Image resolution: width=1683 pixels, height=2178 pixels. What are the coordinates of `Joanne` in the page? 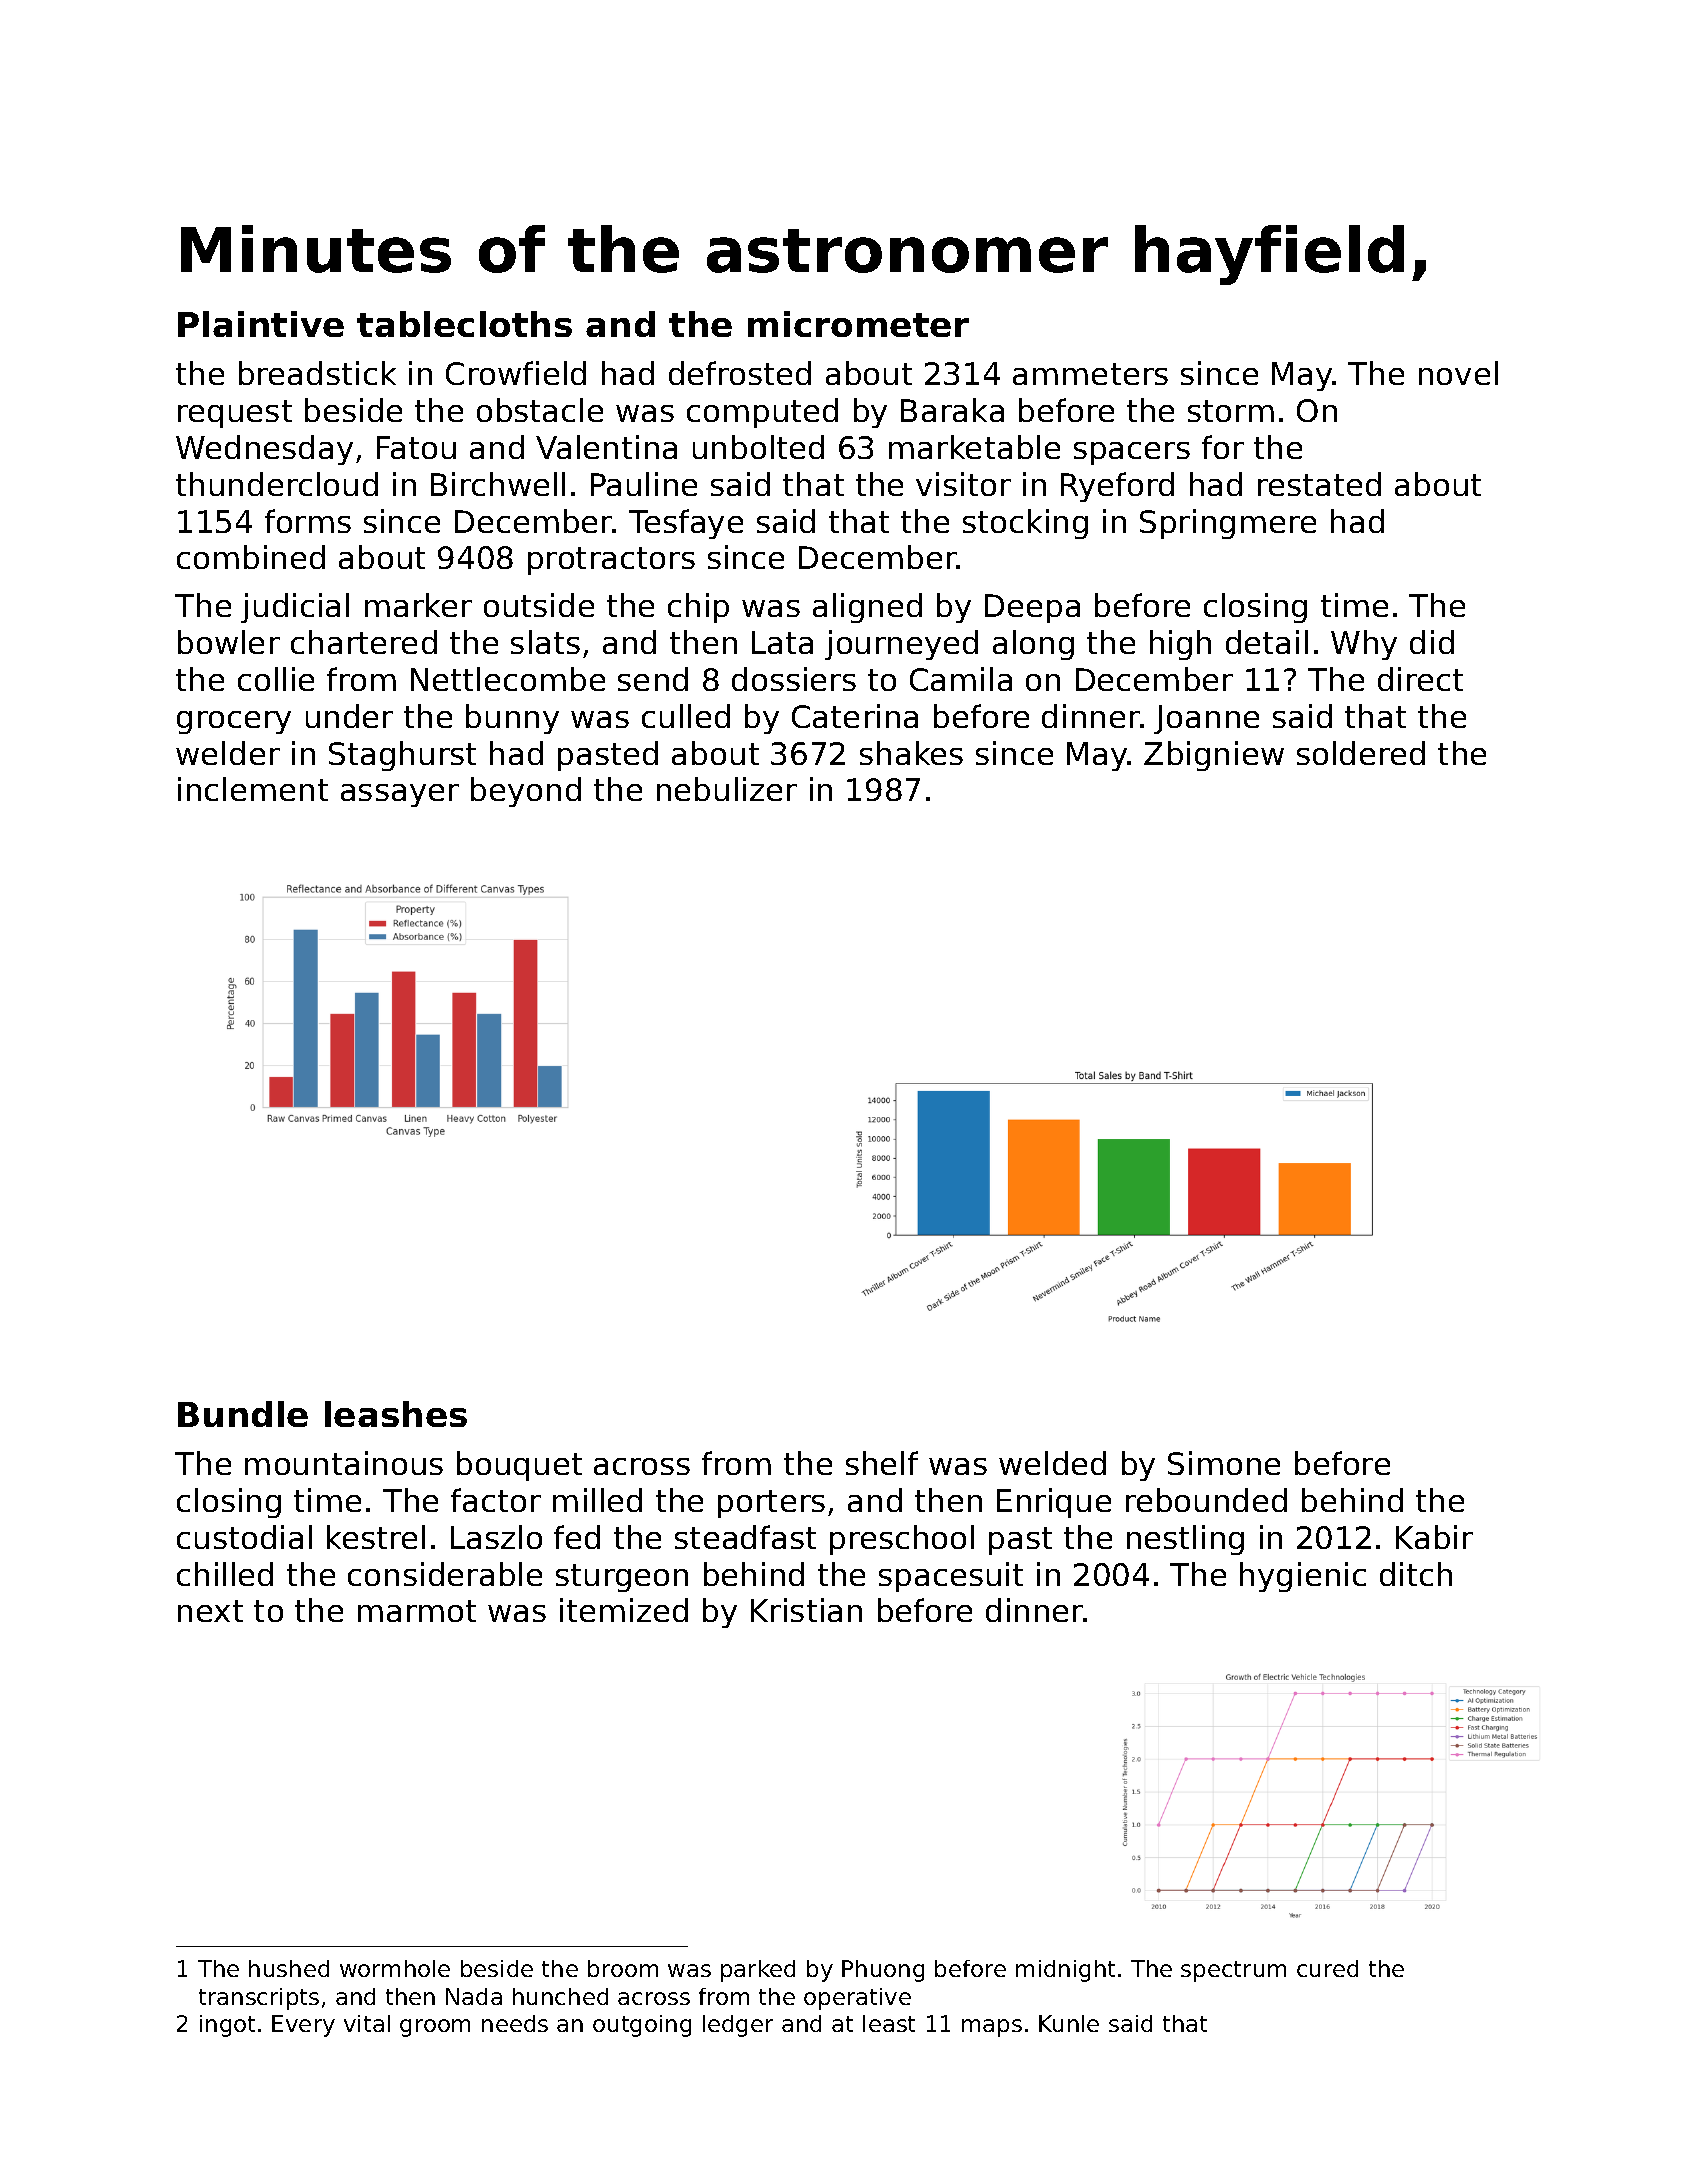 It's located at (1206, 719).
